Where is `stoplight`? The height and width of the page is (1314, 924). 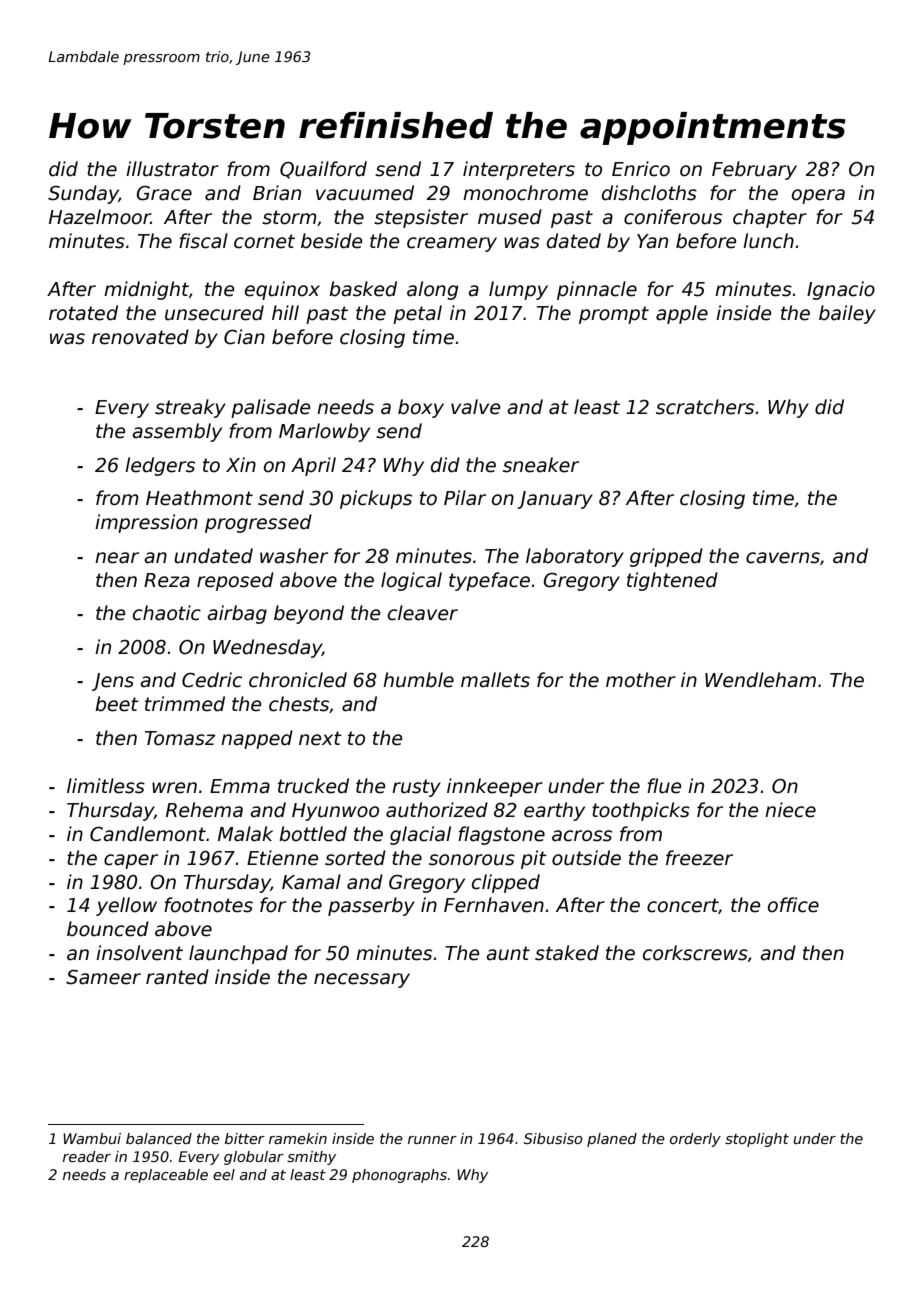 stoplight is located at coordinates (757, 1140).
